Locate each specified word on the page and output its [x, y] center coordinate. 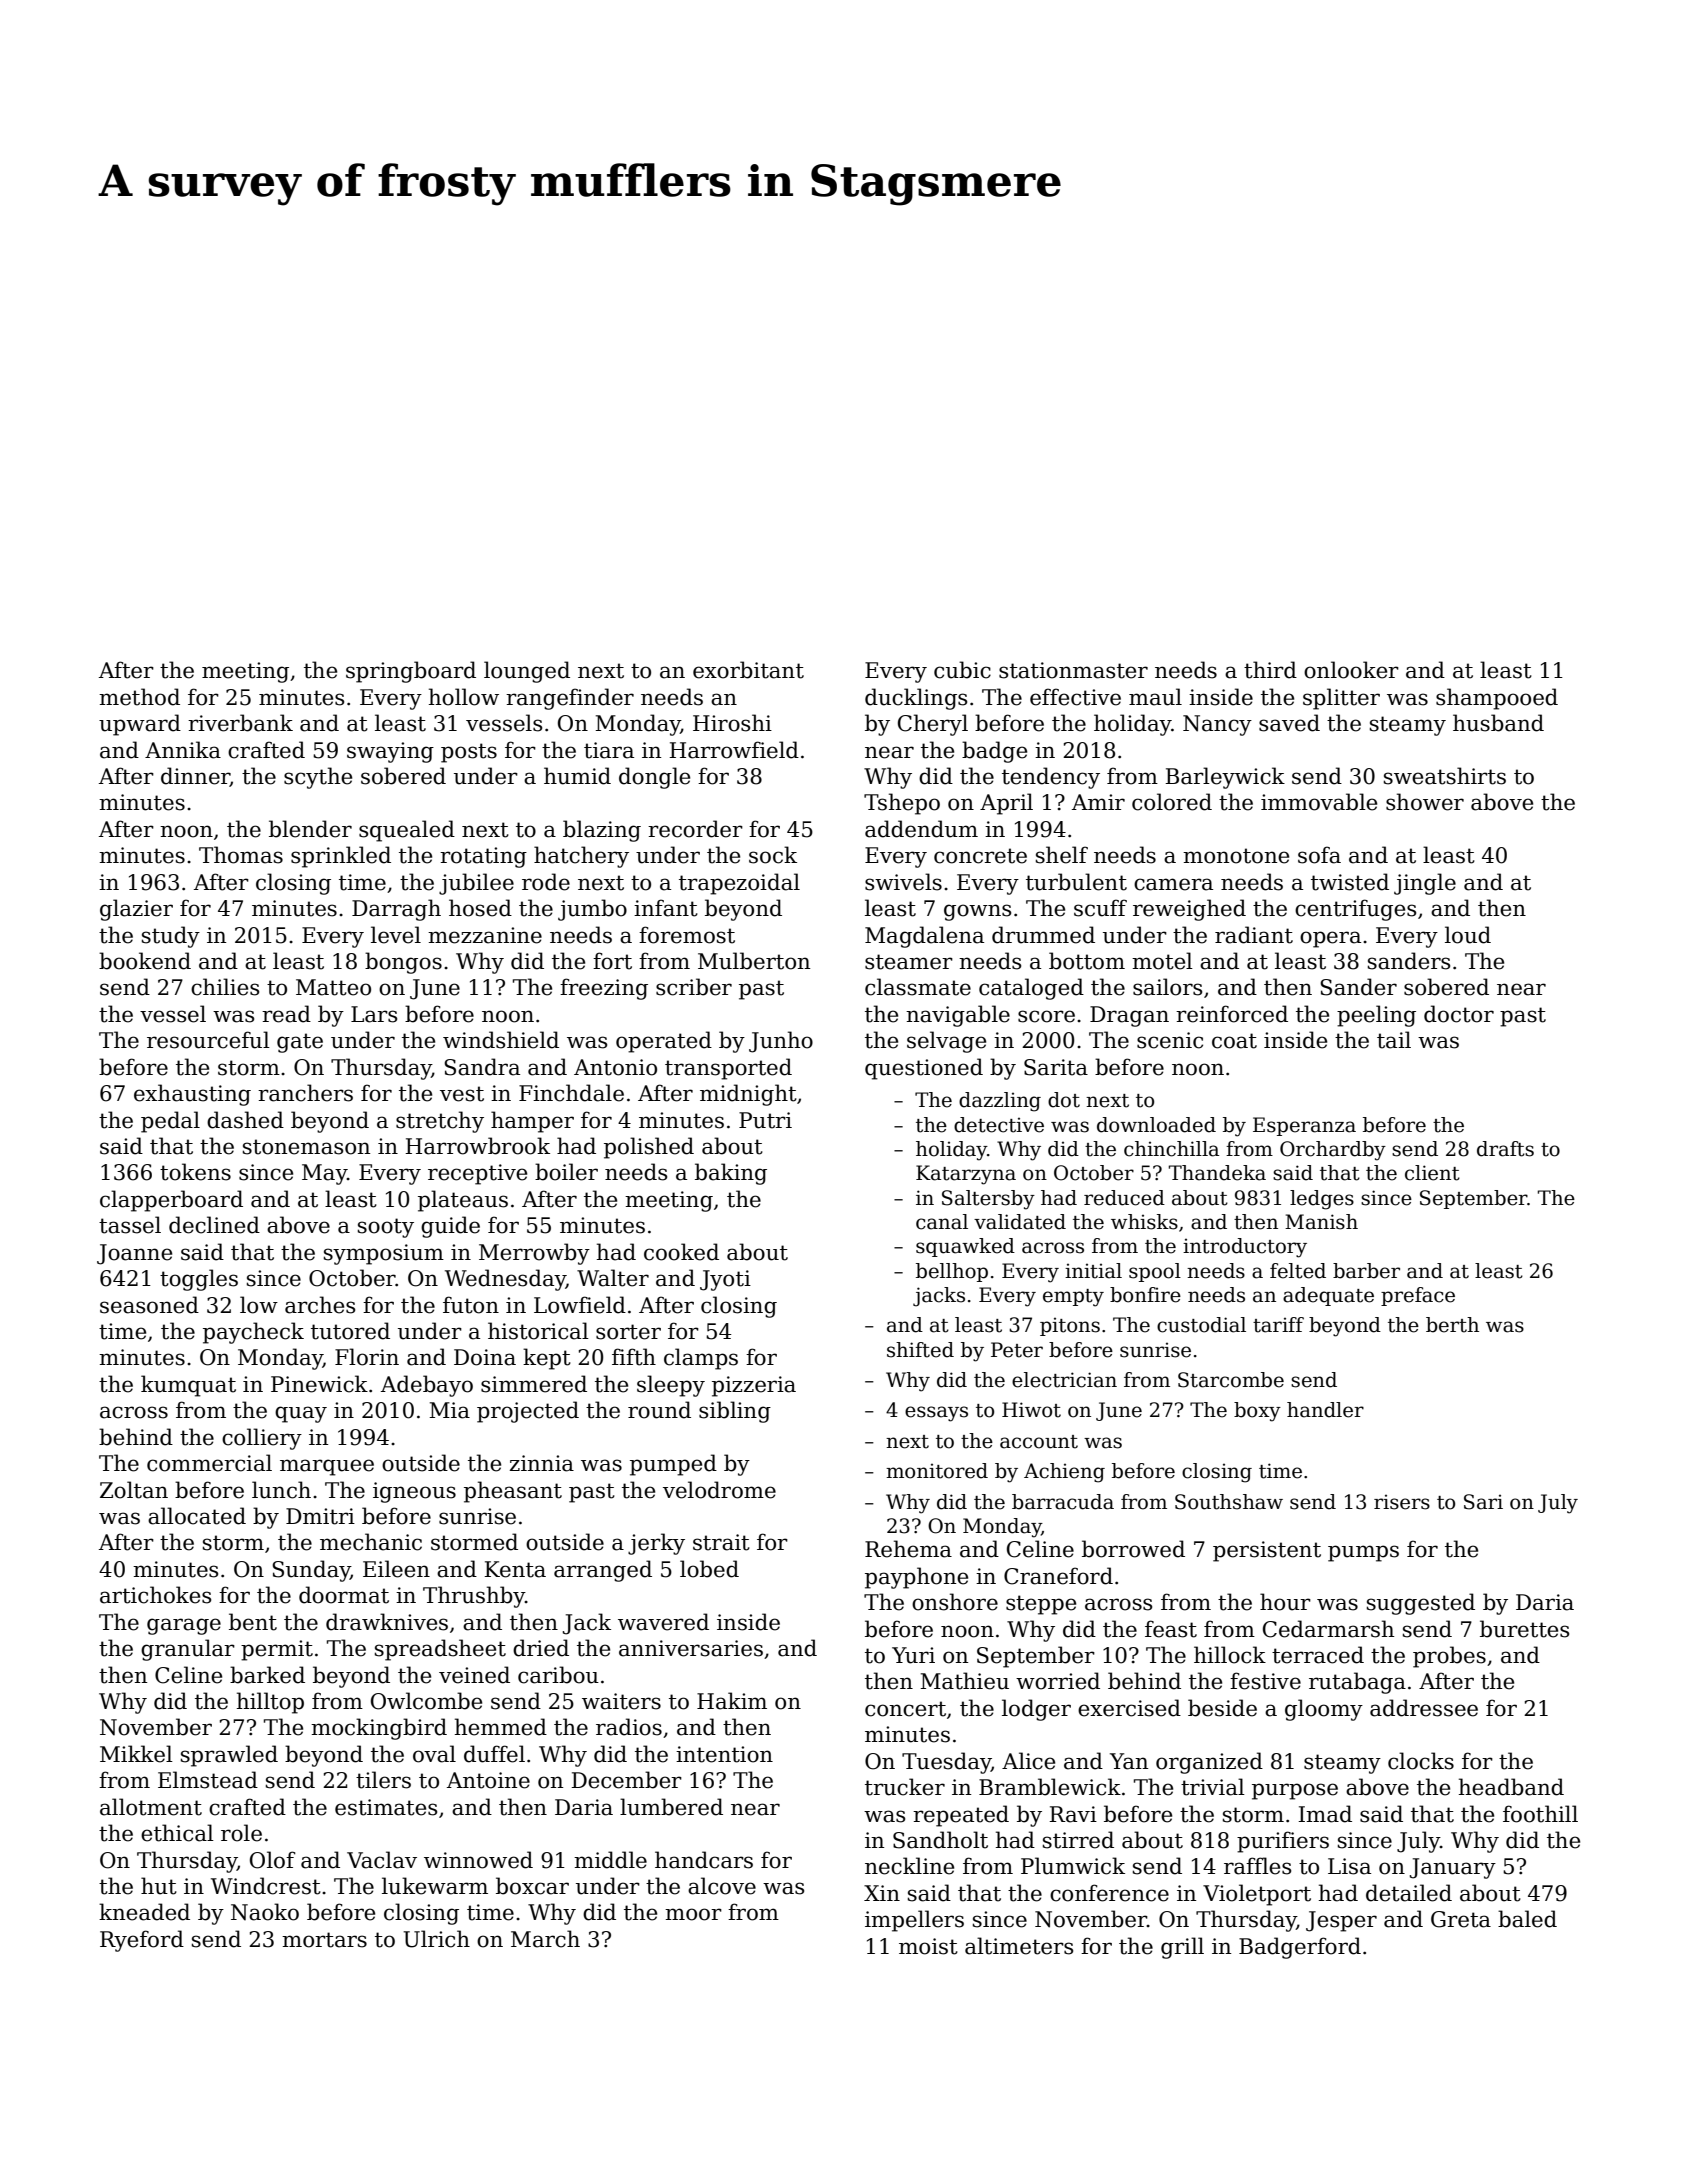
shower [1425, 802]
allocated [197, 1516]
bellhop [952, 1272]
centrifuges [1355, 910]
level [396, 935]
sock [773, 855]
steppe [1041, 1605]
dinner [195, 777]
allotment [151, 1807]
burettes [1524, 1629]
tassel [130, 1225]
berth [1452, 1325]
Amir [1098, 802]
